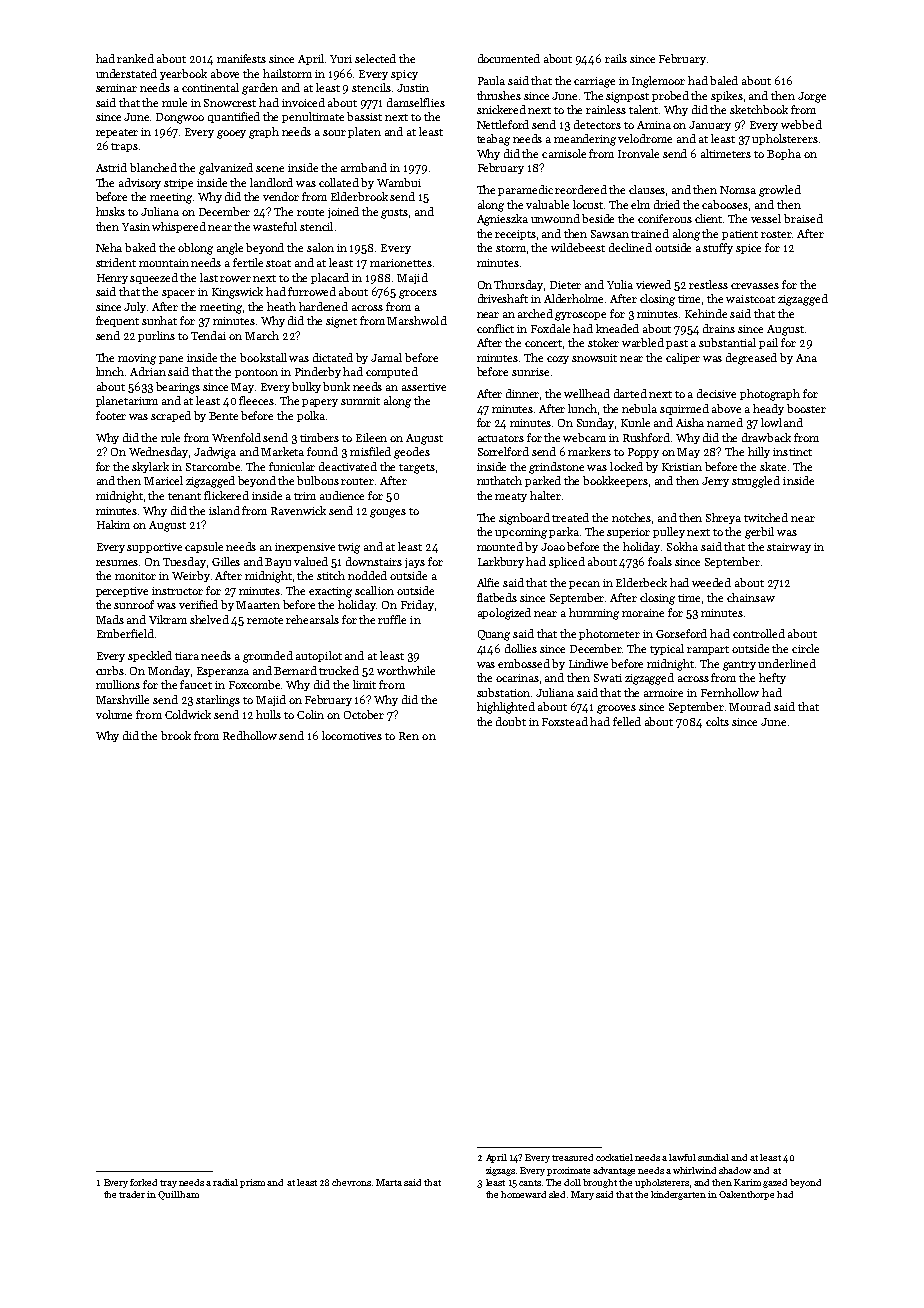 This screenshot has height=1308, width=924. What do you see at coordinates (132, 1194) in the screenshot?
I see `trader` at bounding box center [132, 1194].
